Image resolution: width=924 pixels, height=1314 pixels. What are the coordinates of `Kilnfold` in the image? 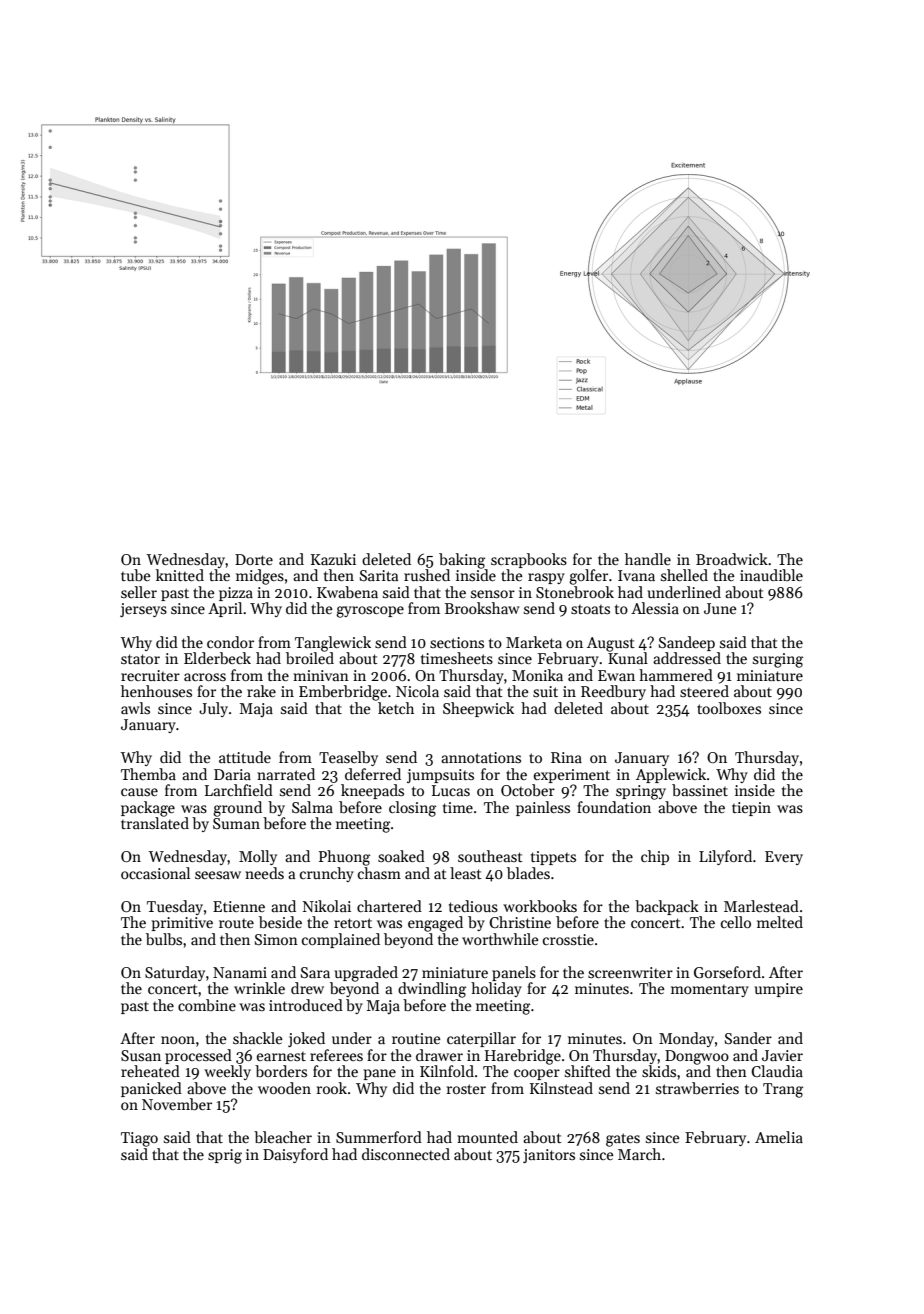 It's located at (447, 1071).
